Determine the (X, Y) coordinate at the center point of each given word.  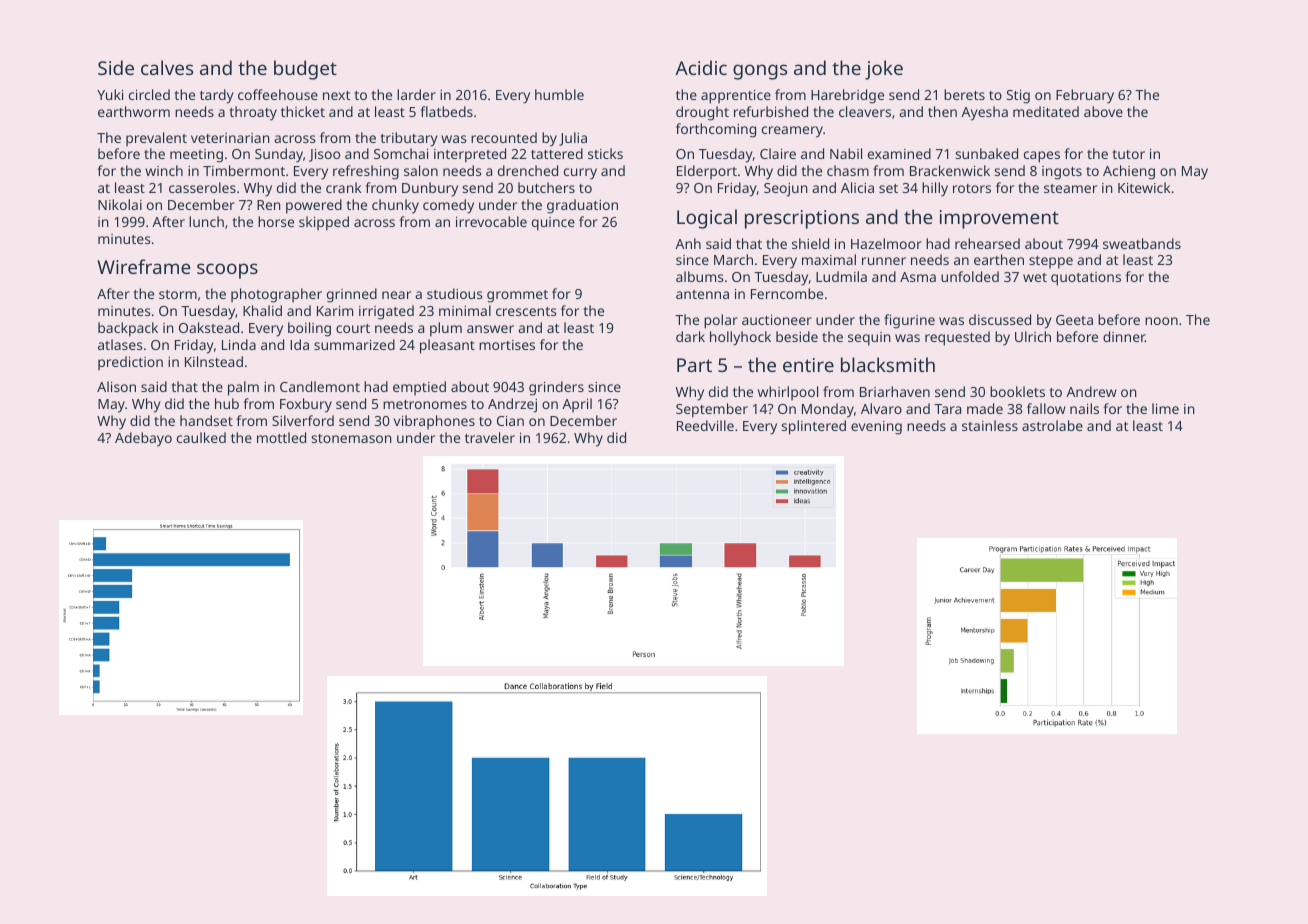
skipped (324, 223)
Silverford (303, 420)
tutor (1128, 154)
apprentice (736, 97)
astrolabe (1052, 425)
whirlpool (788, 393)
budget (305, 70)
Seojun (786, 190)
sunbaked (987, 153)
